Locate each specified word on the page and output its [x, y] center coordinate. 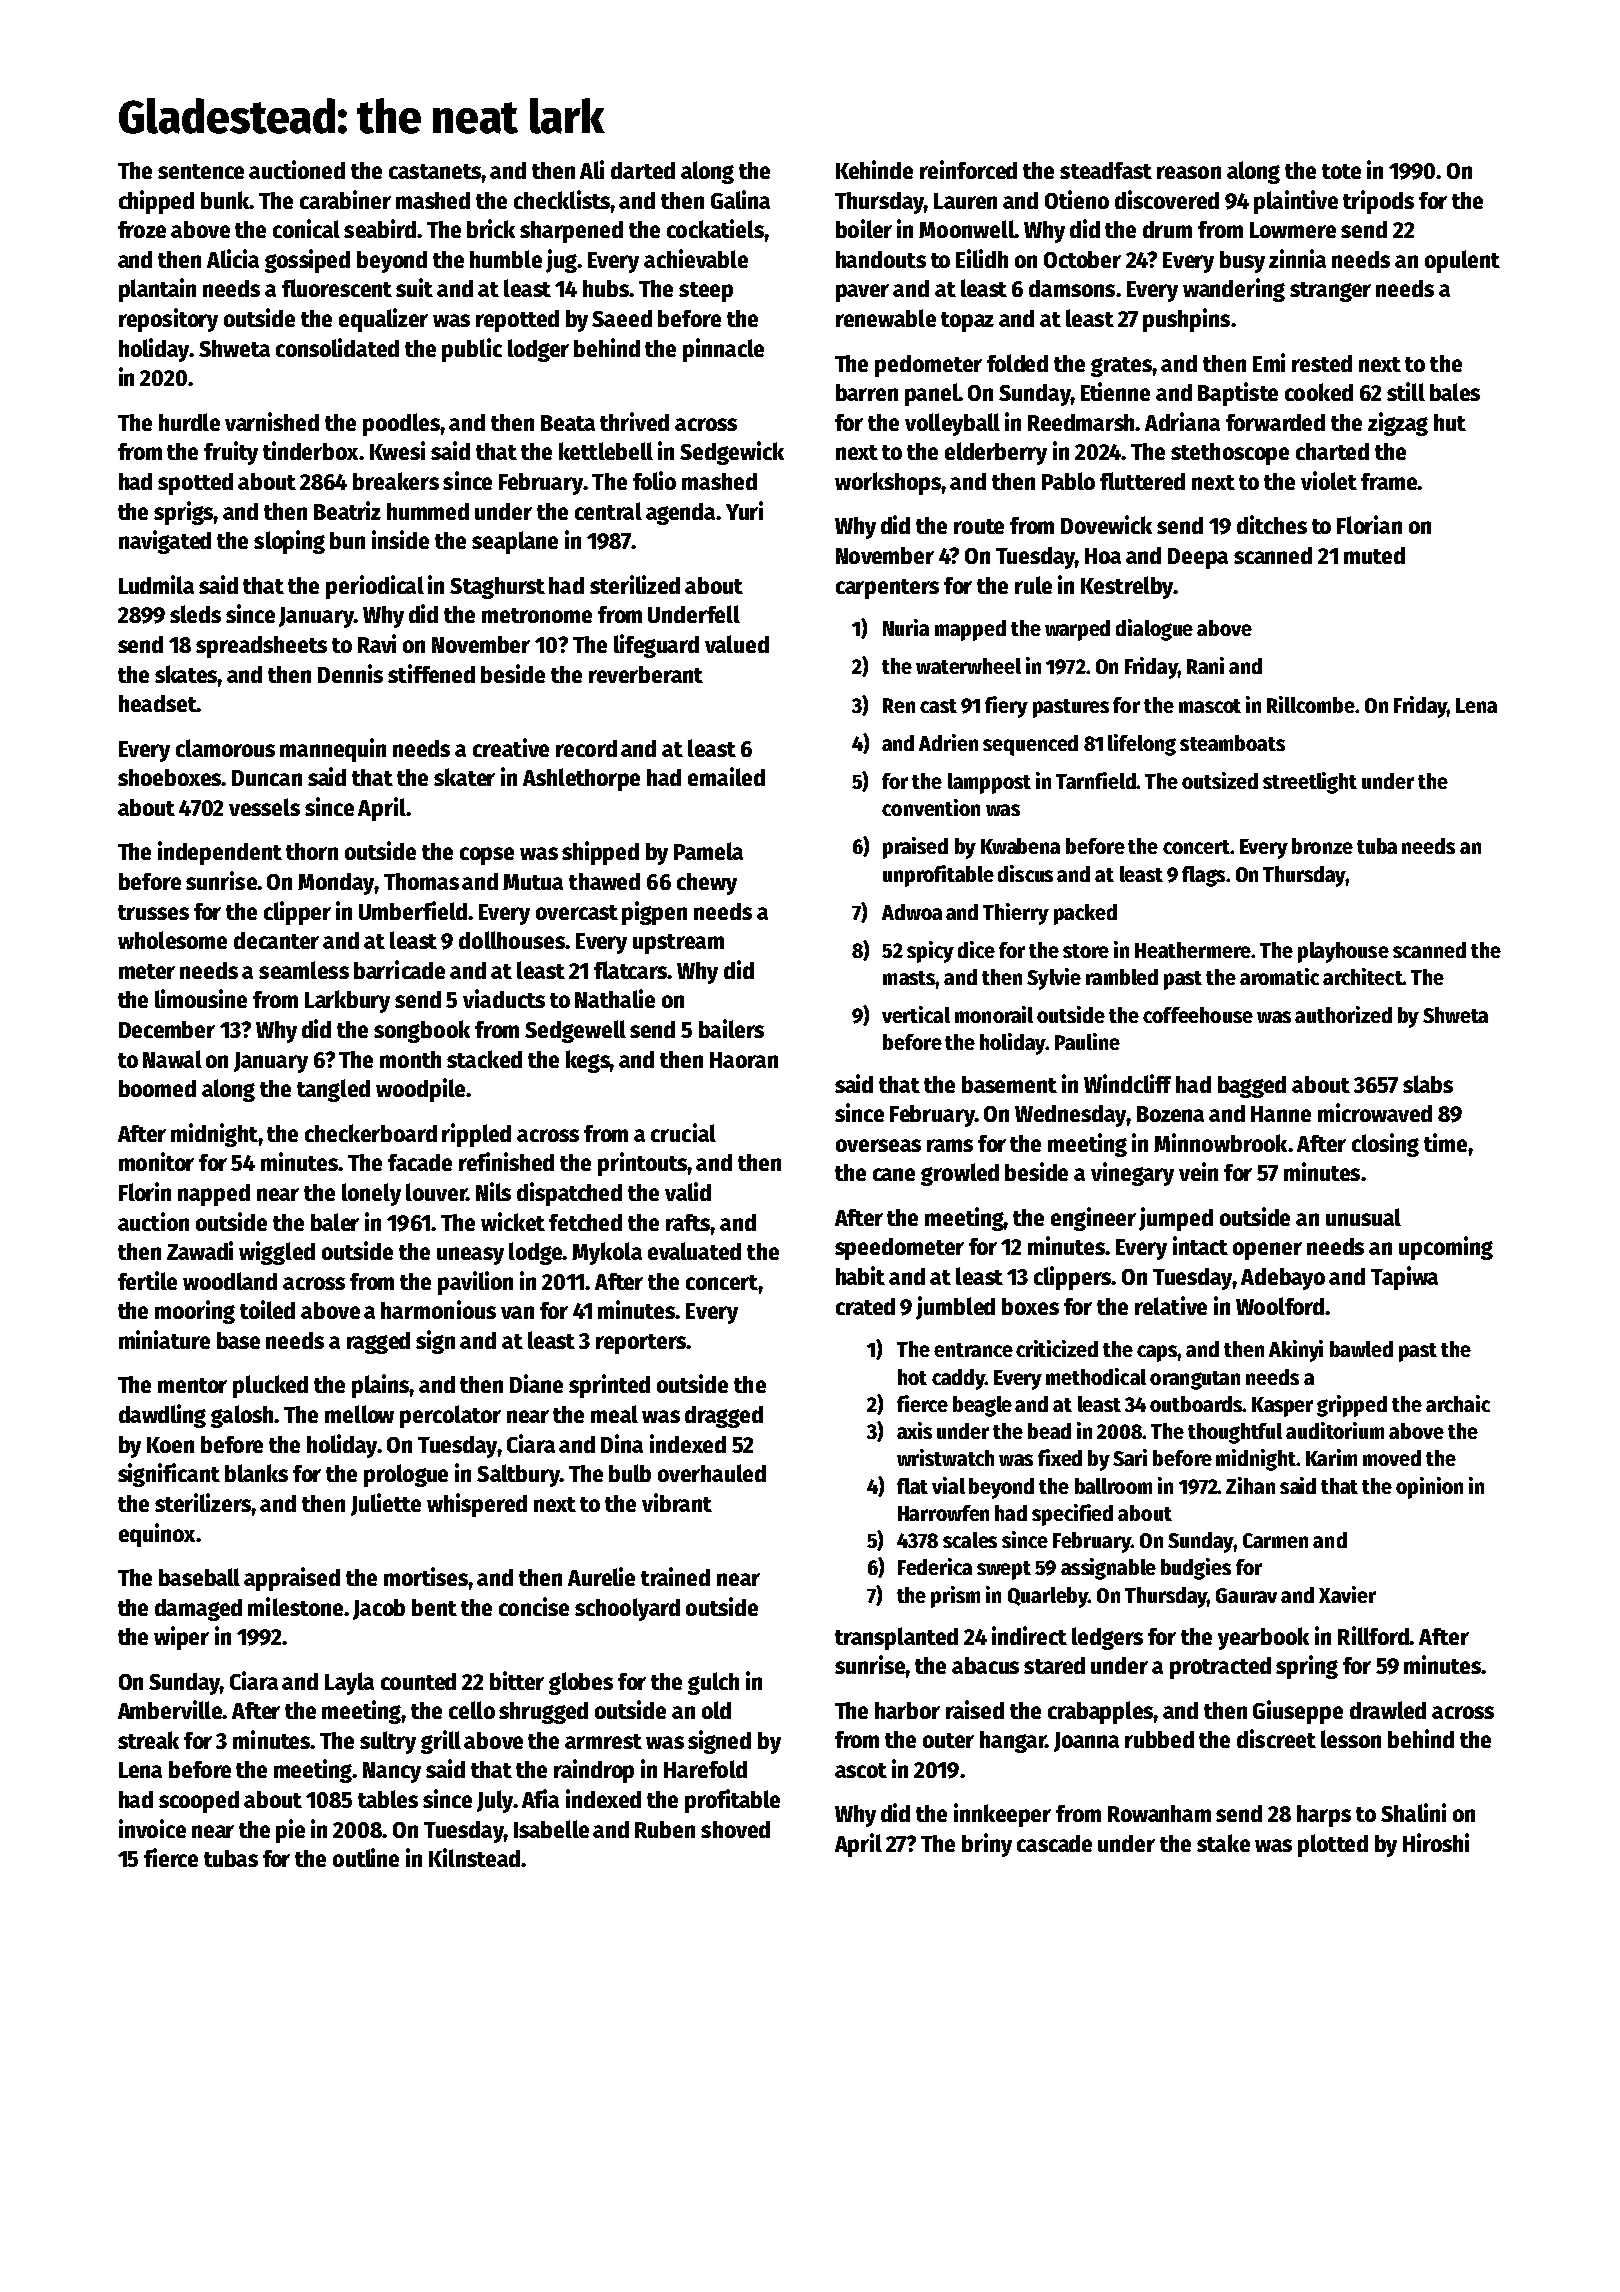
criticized [1057, 1348]
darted [643, 170]
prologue [406, 1475]
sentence [201, 171]
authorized [1343, 1014]
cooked [1319, 392]
